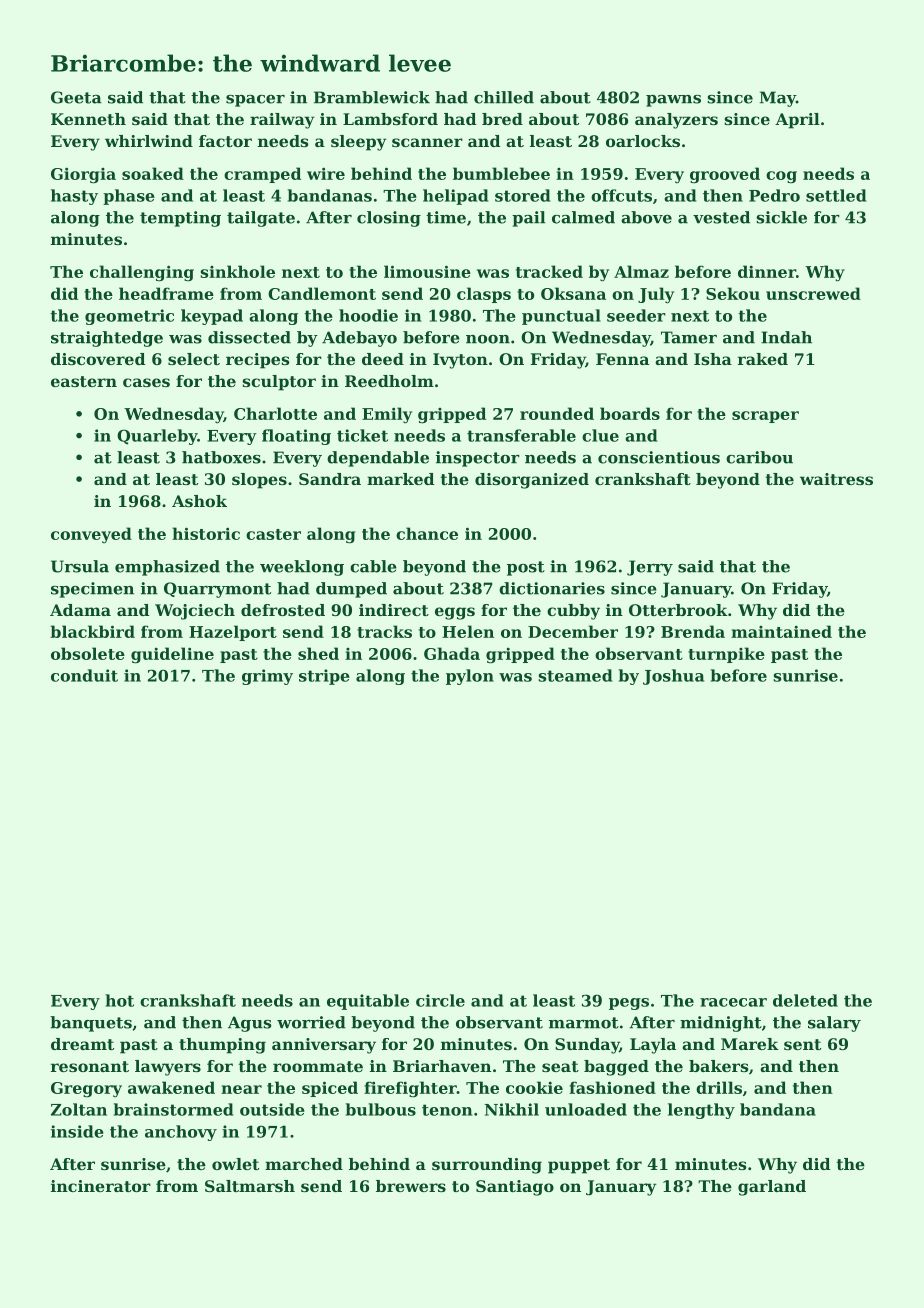 This page has height=1308, width=924. Describe the element at coordinates (673, 101) in the page. I see `pawns` at that location.
